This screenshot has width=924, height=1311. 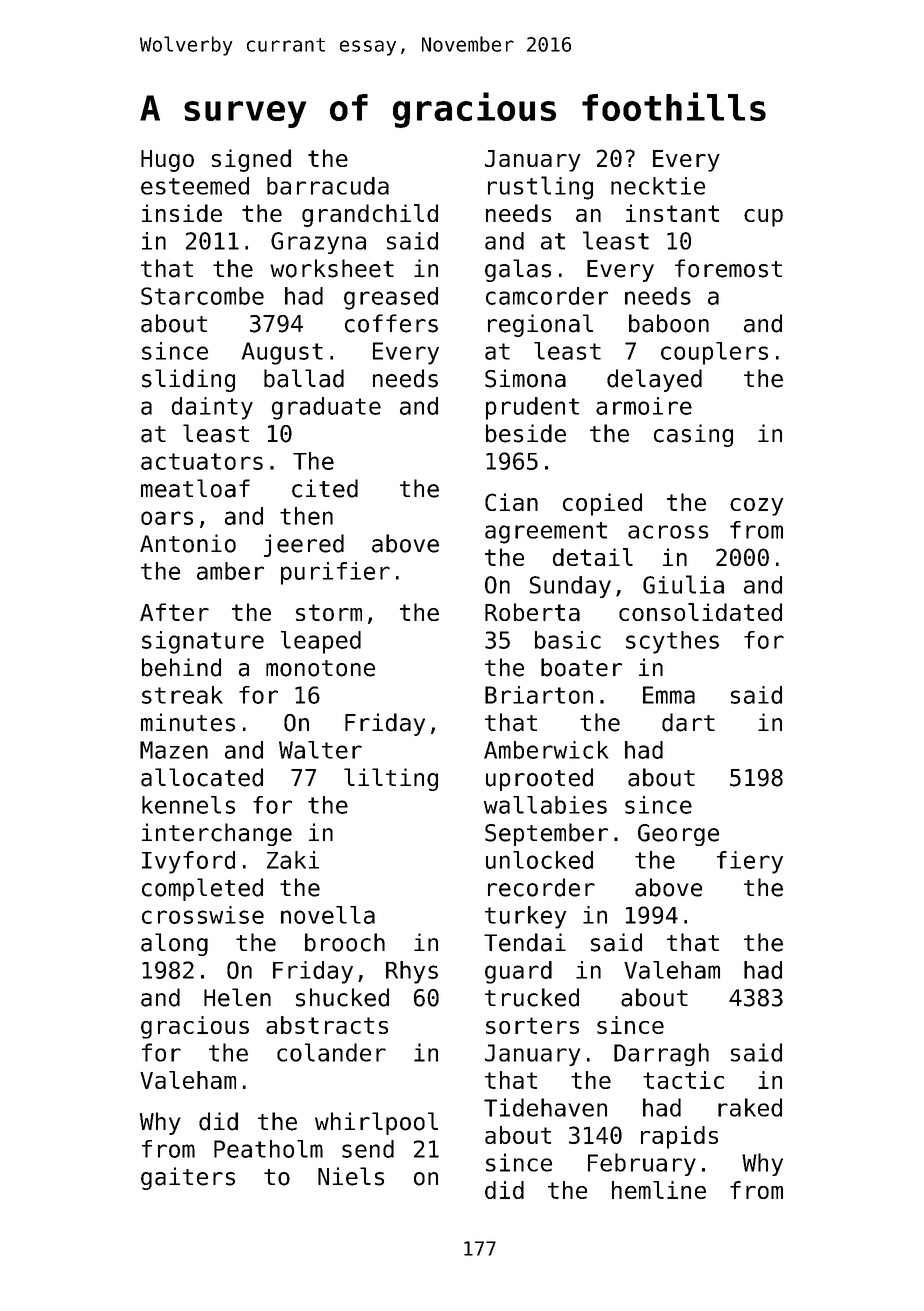 What do you see at coordinates (188, 722) in the screenshot?
I see `minutes` at bounding box center [188, 722].
